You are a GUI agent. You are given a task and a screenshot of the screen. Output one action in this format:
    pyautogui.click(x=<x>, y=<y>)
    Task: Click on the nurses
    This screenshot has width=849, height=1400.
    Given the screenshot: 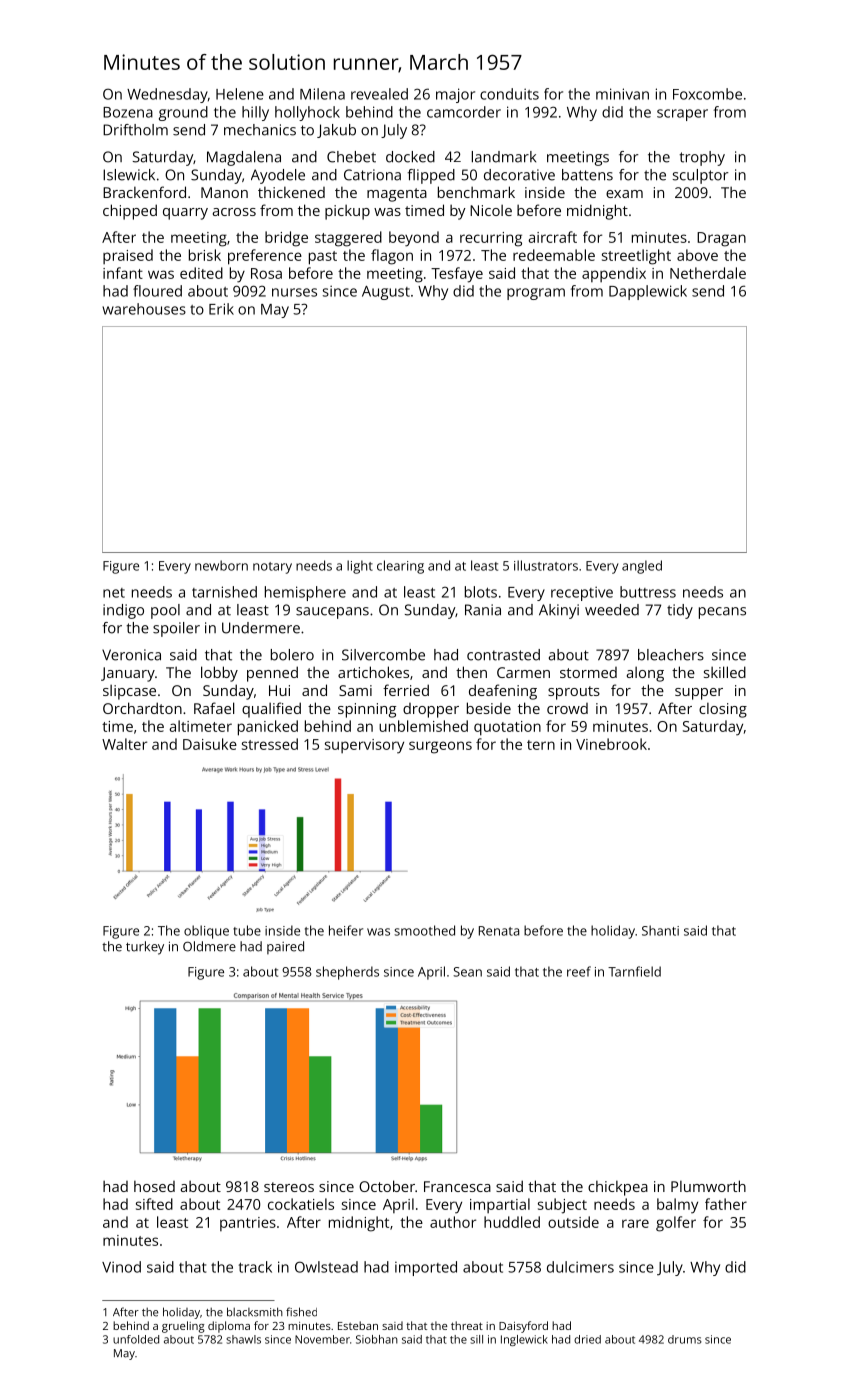 What is the action you would take?
    pyautogui.click(x=294, y=292)
